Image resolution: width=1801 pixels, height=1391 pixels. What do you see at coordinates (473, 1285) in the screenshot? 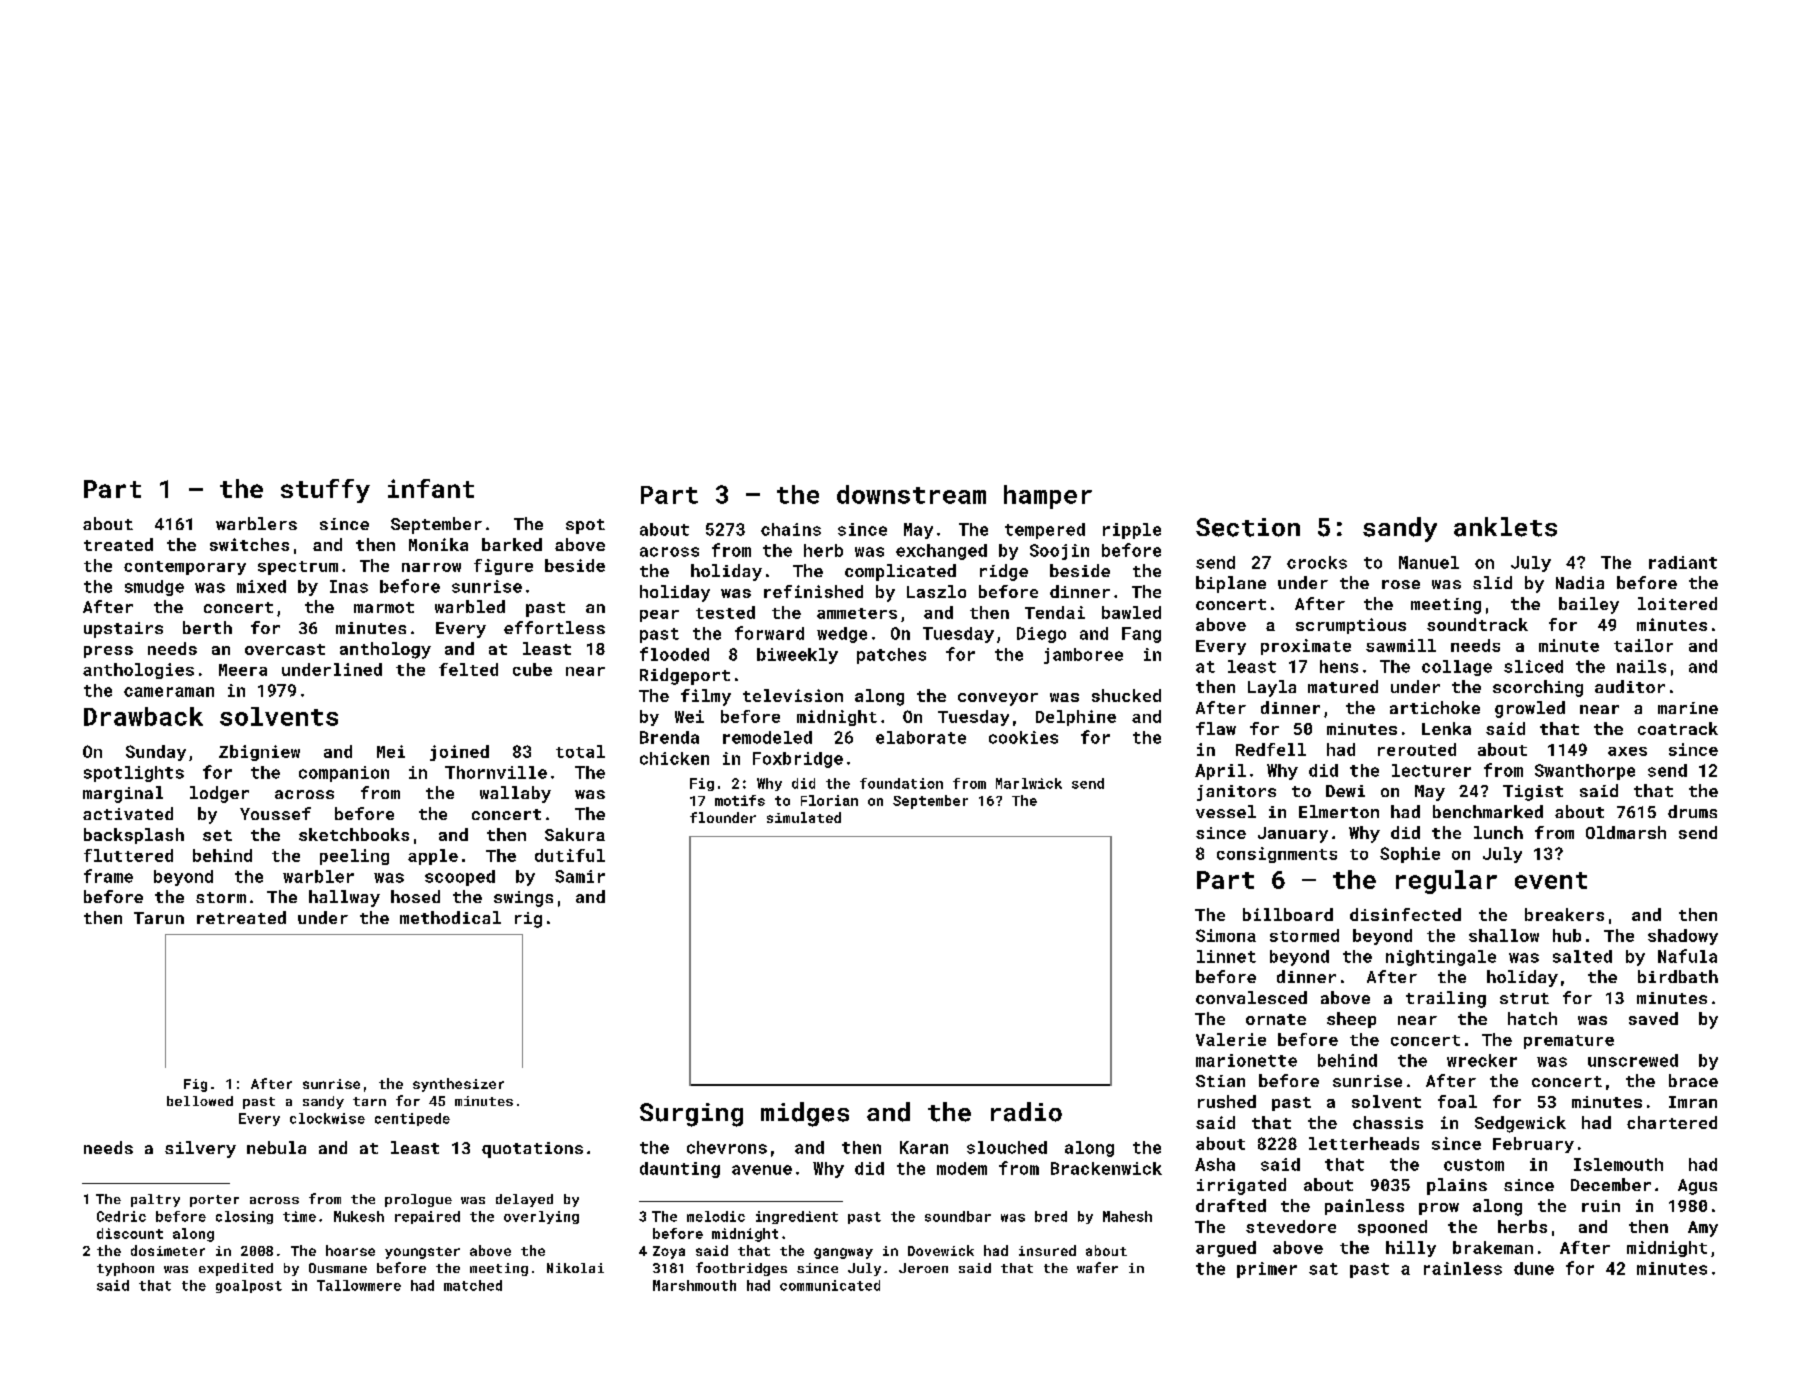
I see `matched` at bounding box center [473, 1285].
